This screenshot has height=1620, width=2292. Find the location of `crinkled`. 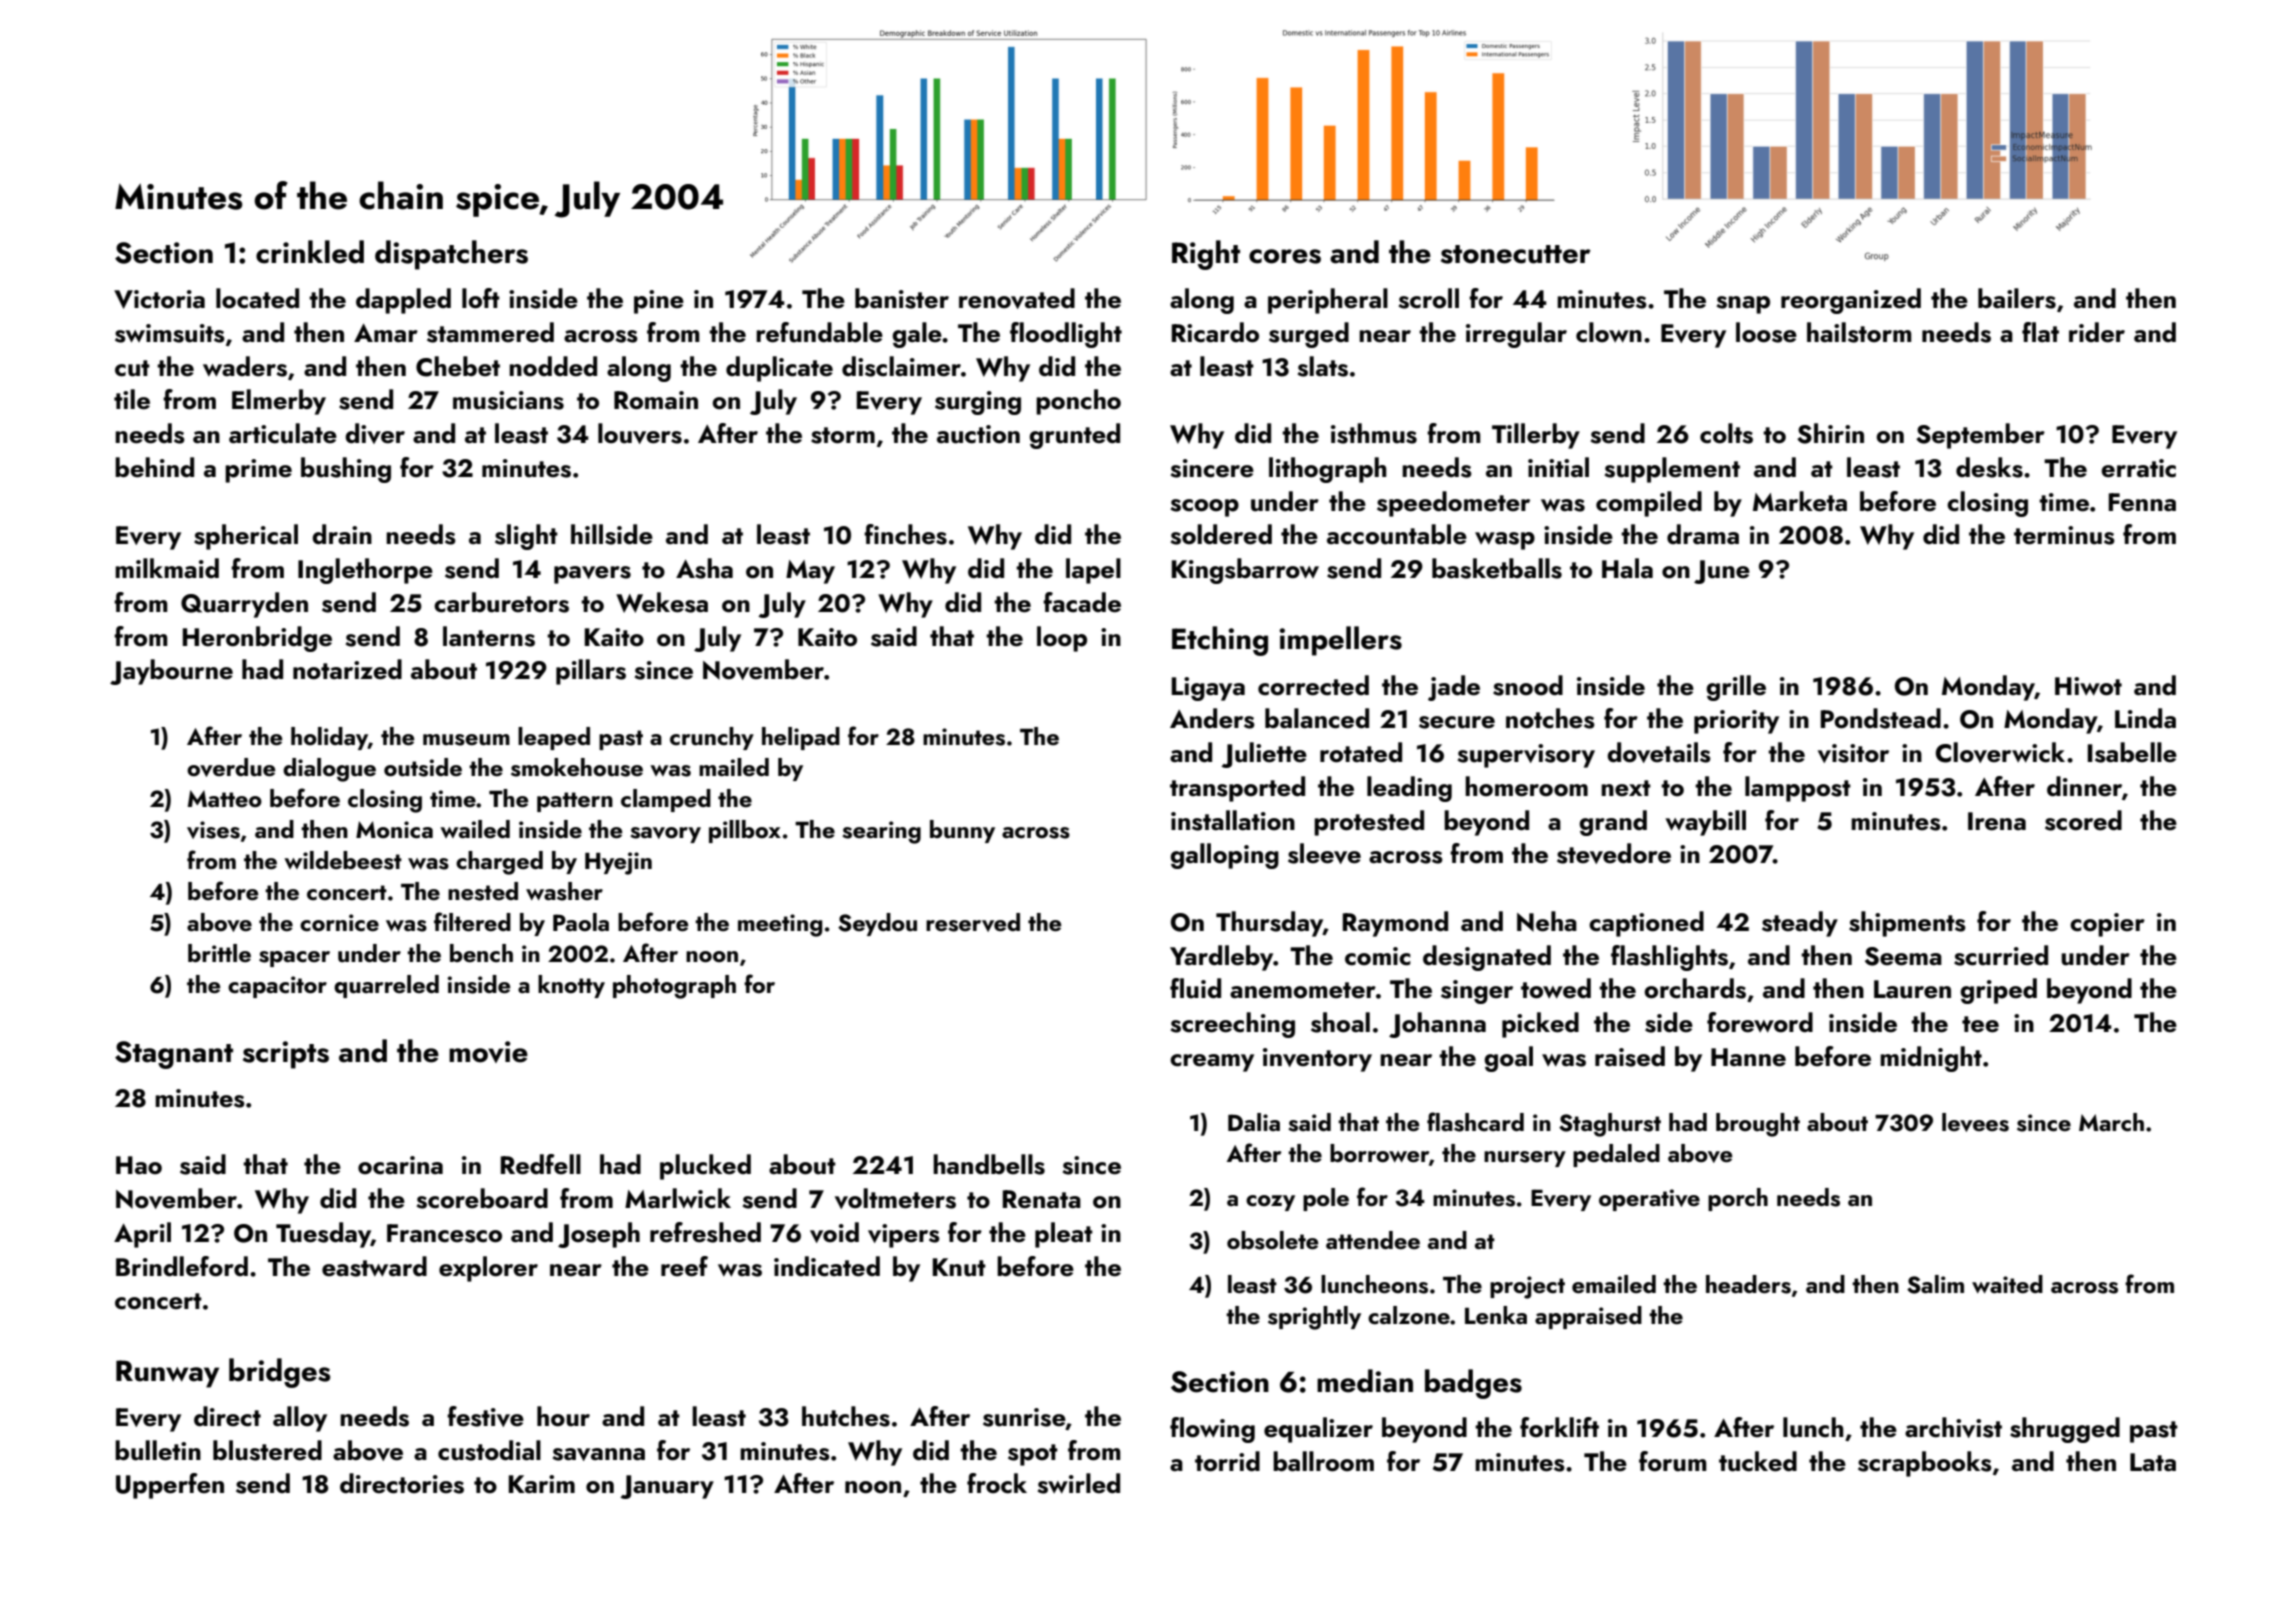

crinkled is located at coordinates (310, 252).
